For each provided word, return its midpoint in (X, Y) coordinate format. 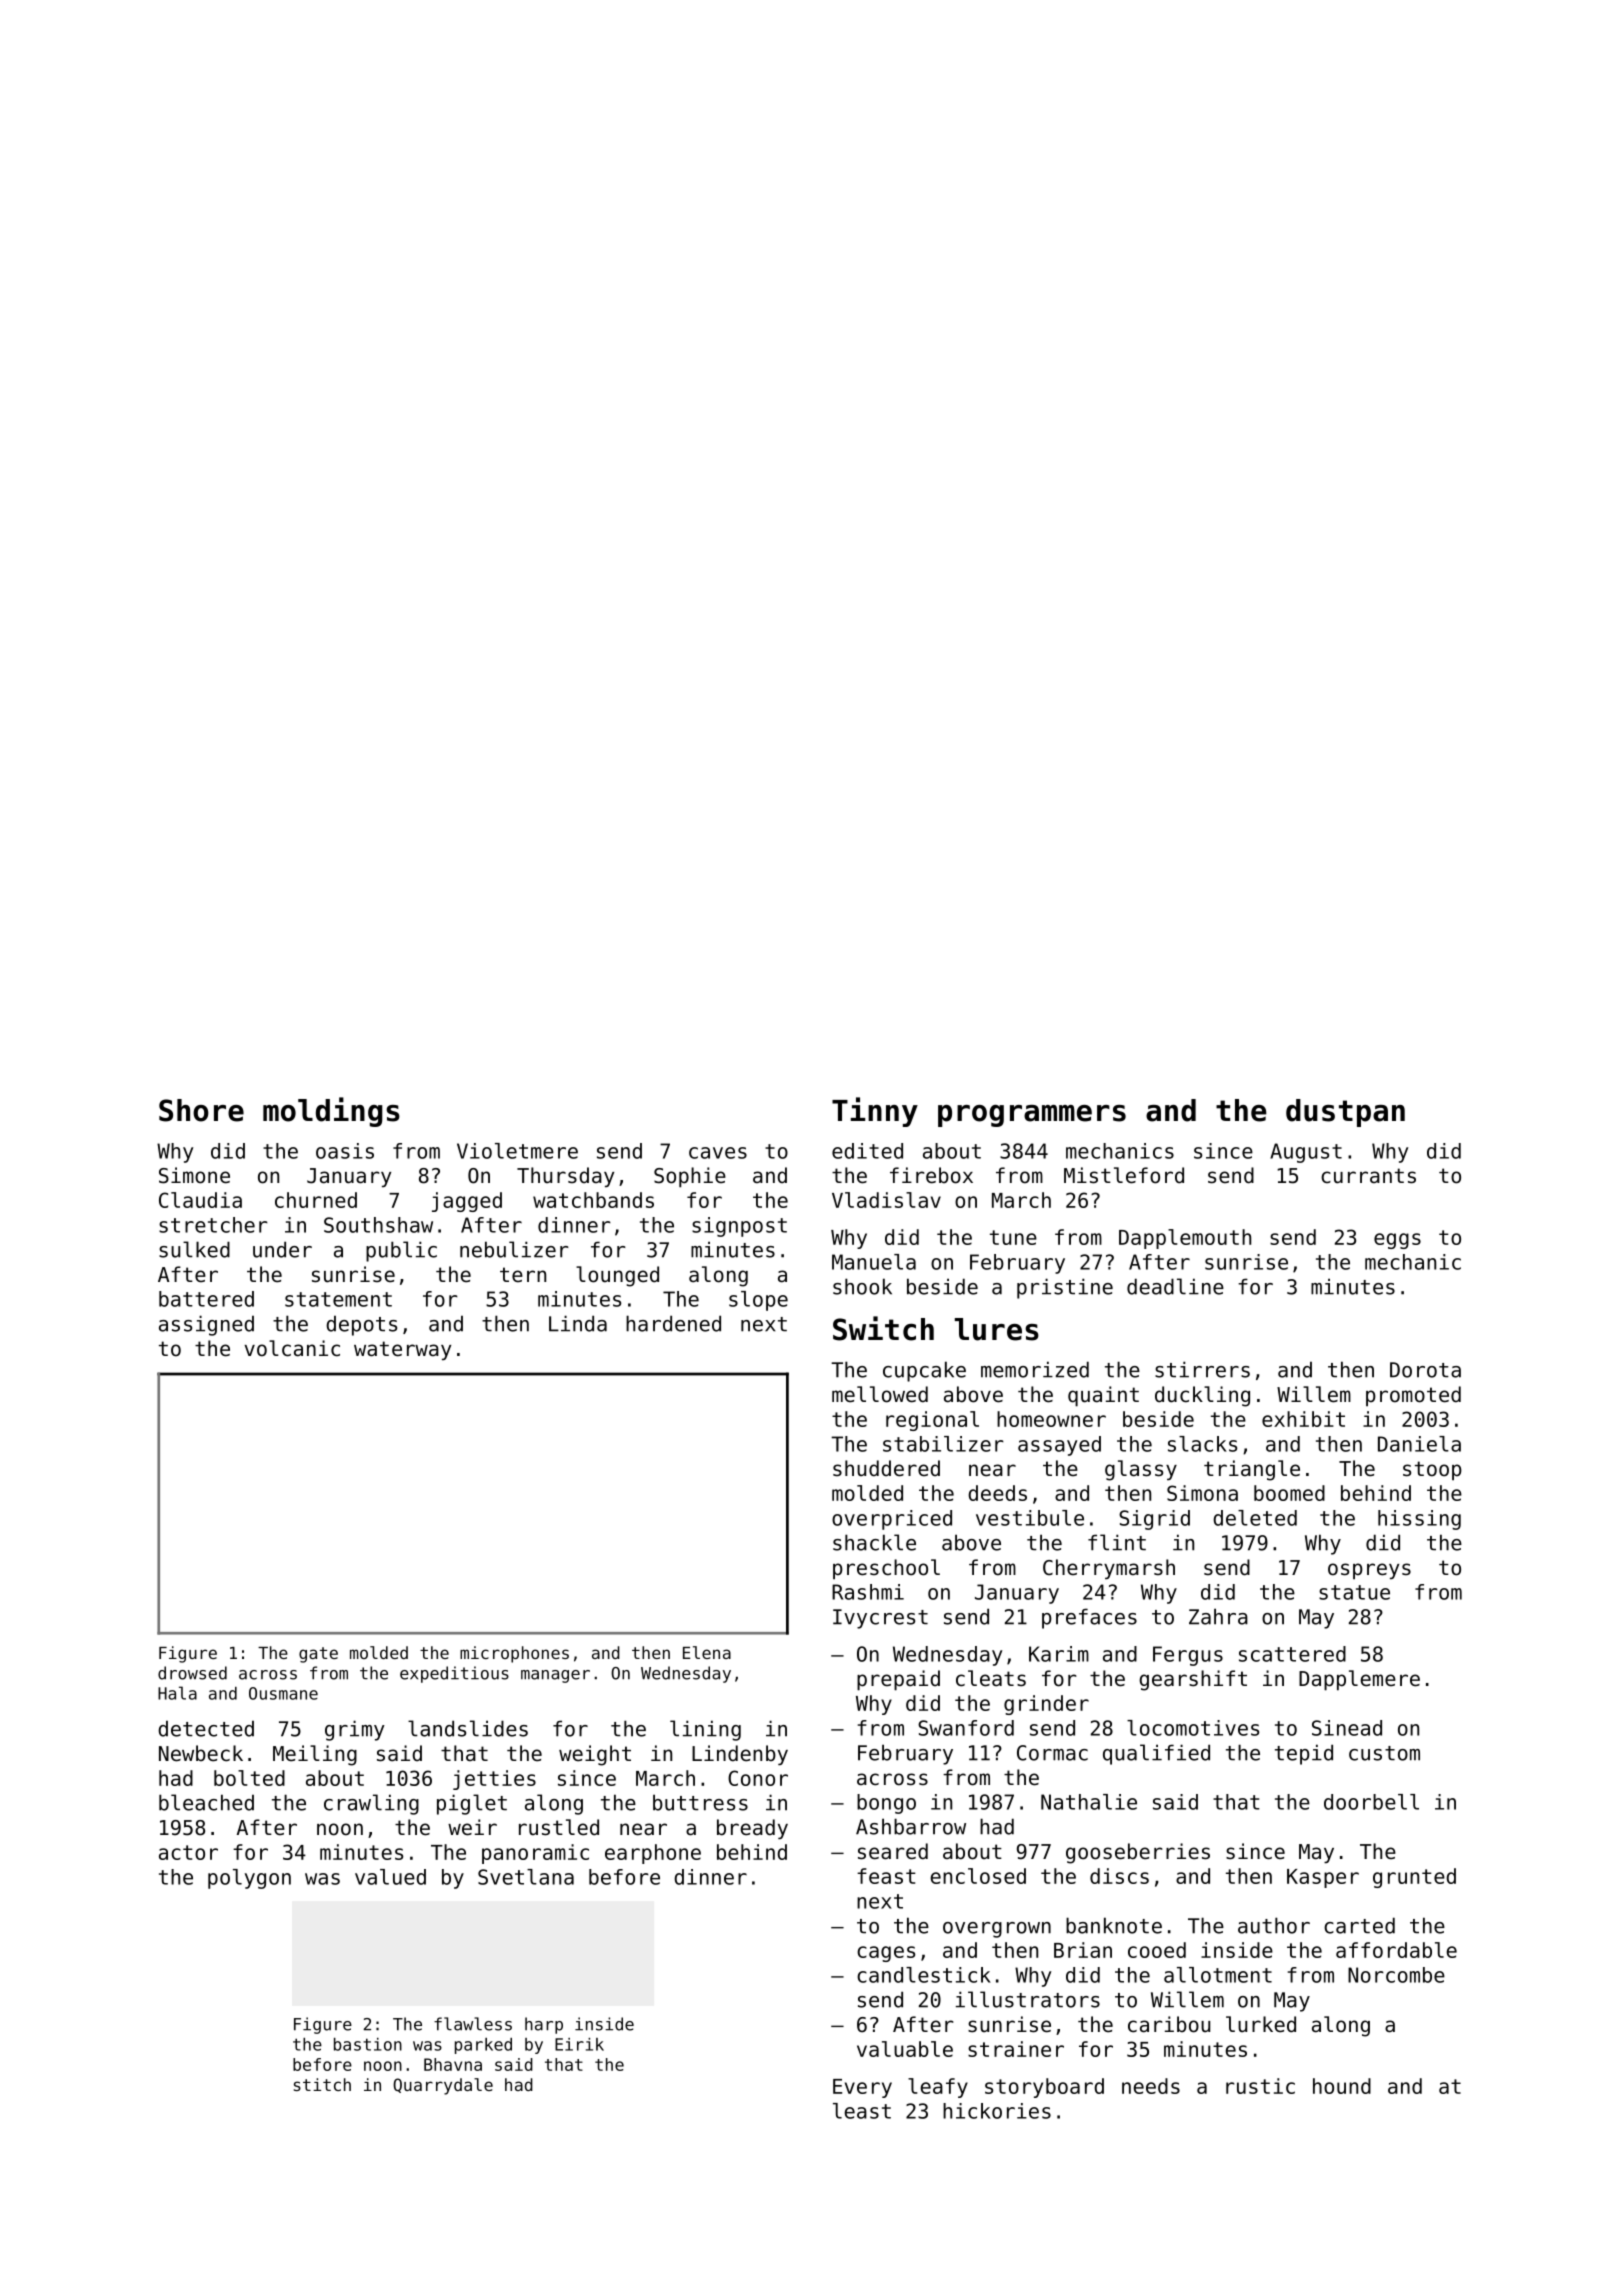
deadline (1175, 1286)
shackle (874, 1542)
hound (1342, 2086)
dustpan (1345, 1113)
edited (867, 1151)
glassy (1141, 1470)
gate (318, 1655)
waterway (402, 1351)
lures (997, 1329)
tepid (1304, 1754)
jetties (494, 1780)
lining (705, 1730)
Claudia (200, 1200)
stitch (322, 2084)
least (862, 2111)
